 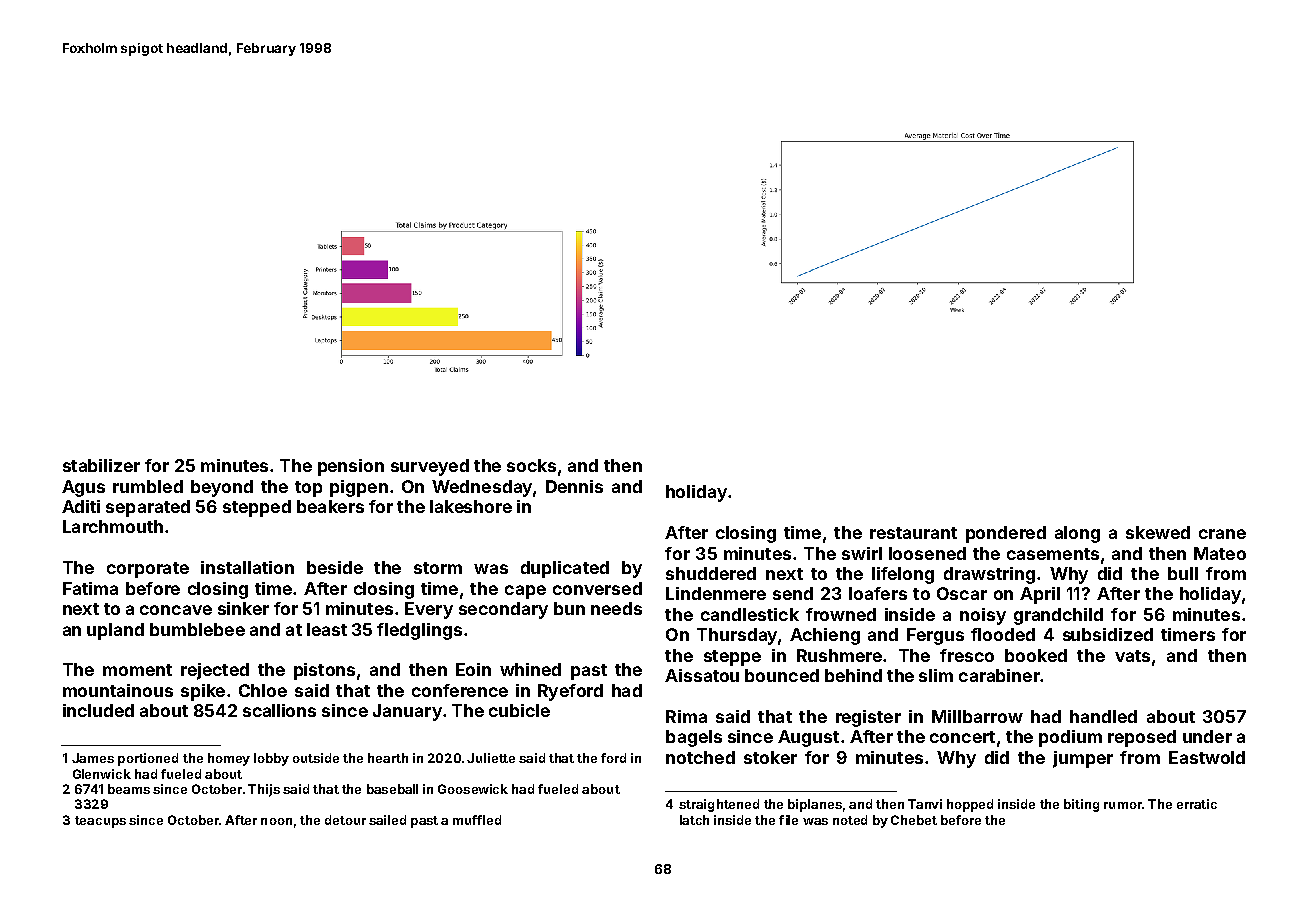 I want to click on lobby, so click(x=271, y=759).
